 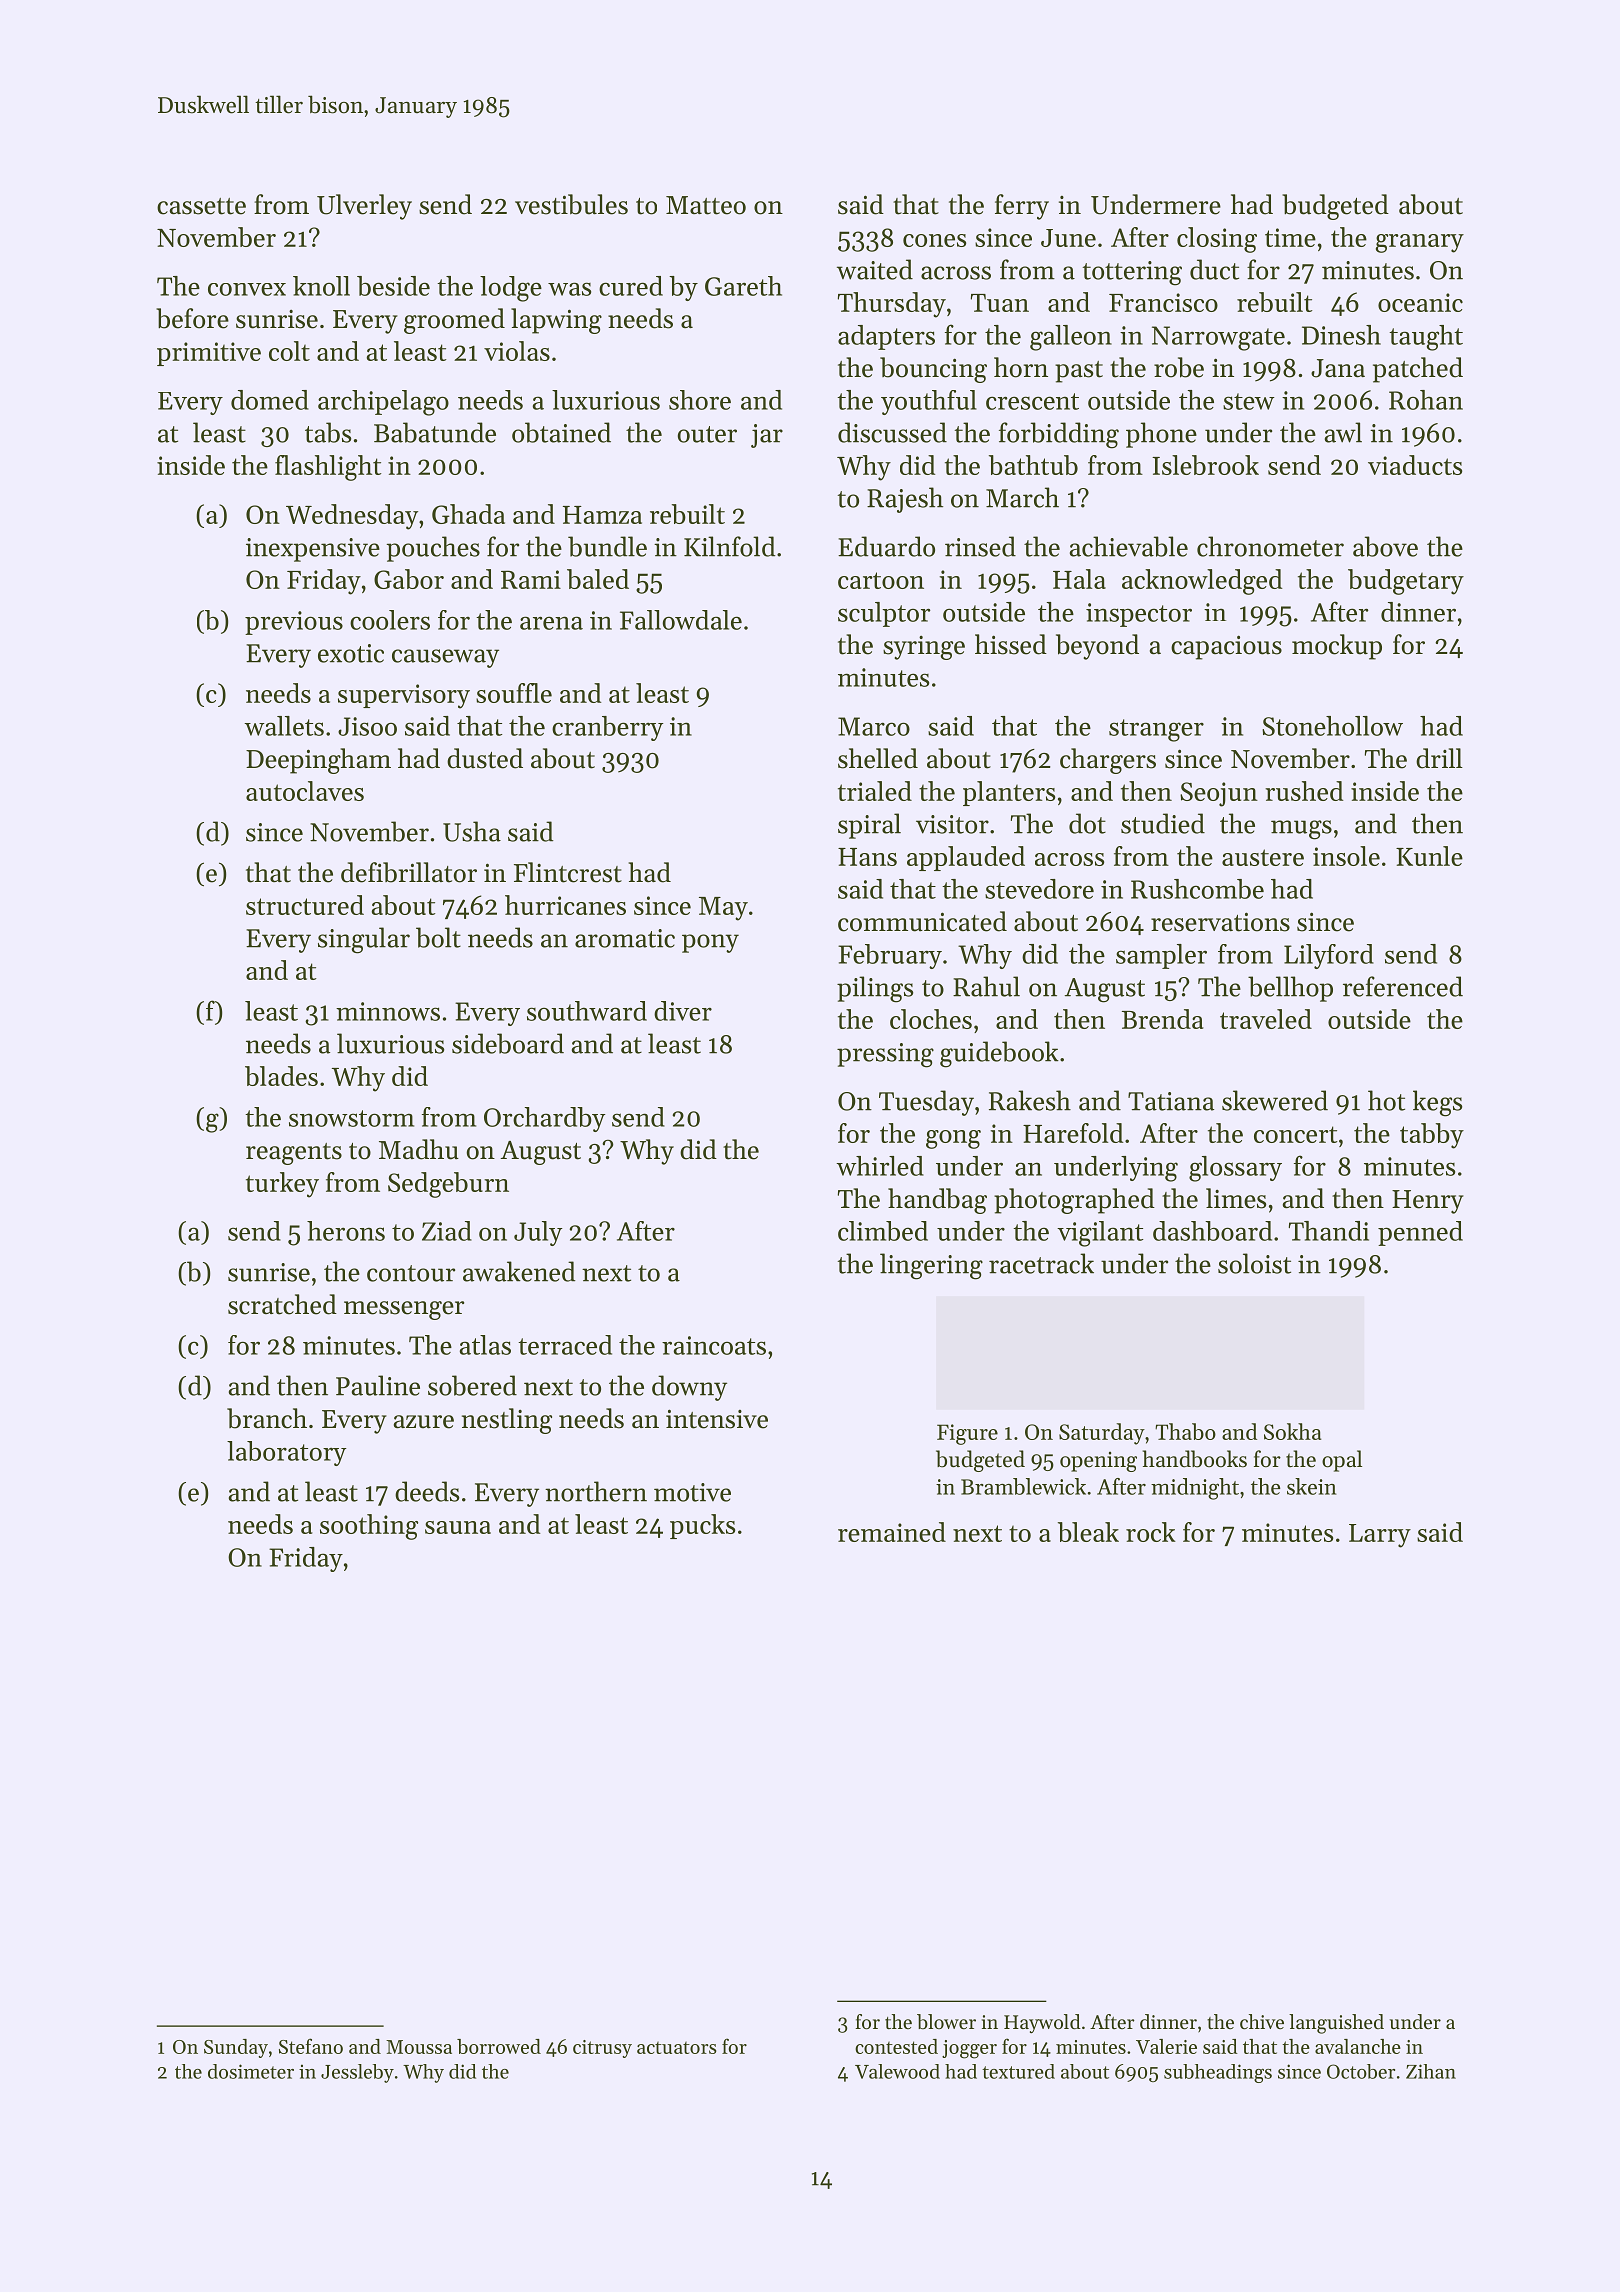 What do you see at coordinates (1385, 546) in the page?
I see `above` at bounding box center [1385, 546].
